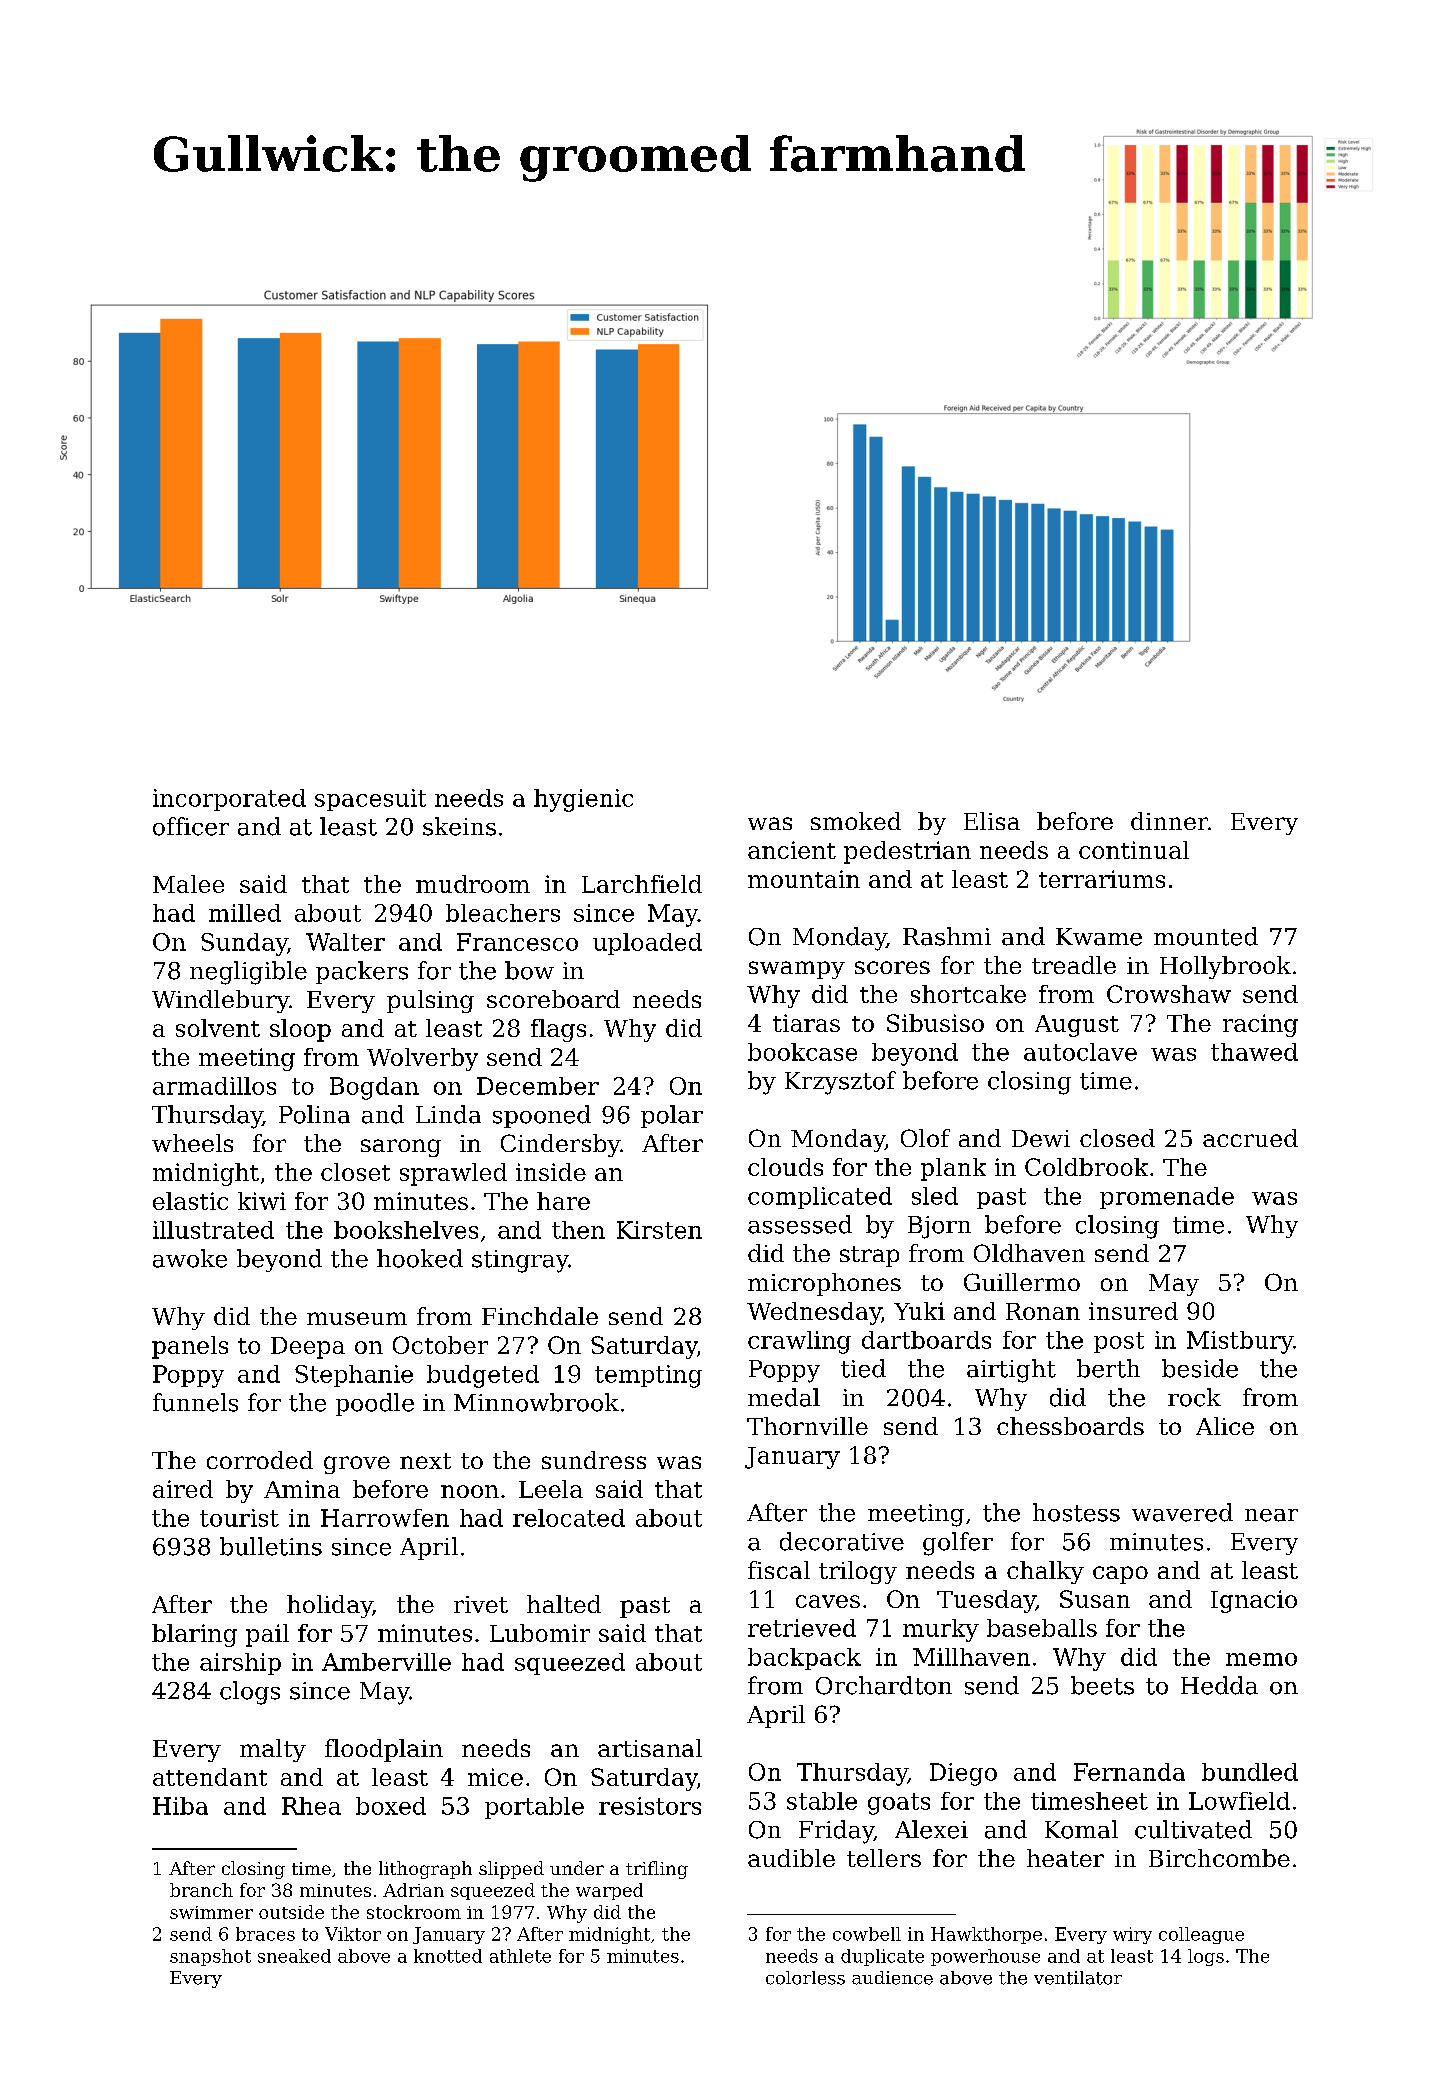 The height and width of the document is (2100, 1450). What do you see at coordinates (520, 1956) in the document?
I see `athlete` at bounding box center [520, 1956].
